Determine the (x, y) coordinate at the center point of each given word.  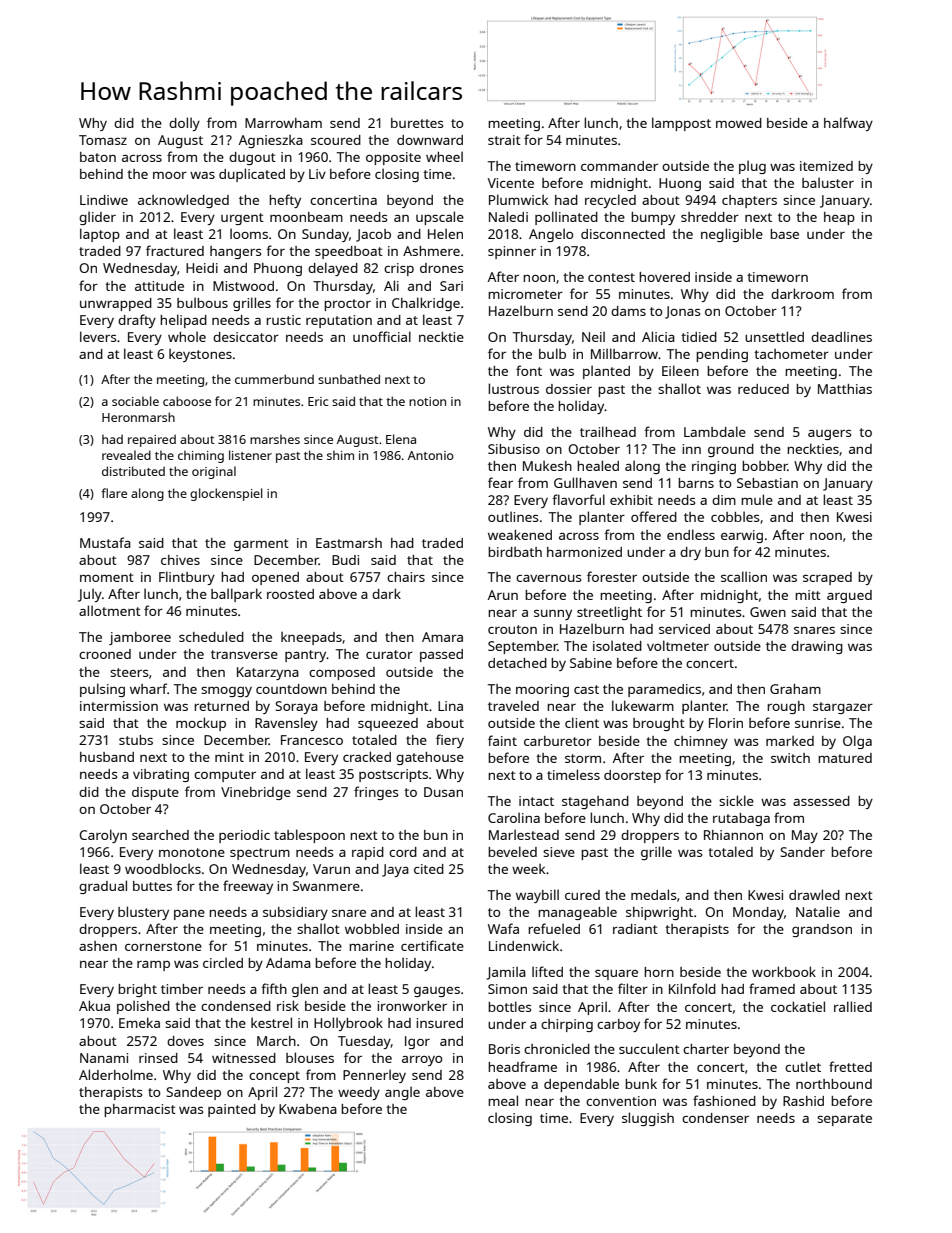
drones (441, 268)
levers (98, 336)
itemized (826, 166)
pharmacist (140, 1110)
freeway (248, 887)
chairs (406, 577)
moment (107, 577)
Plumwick (518, 199)
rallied (853, 1006)
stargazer (843, 708)
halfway (848, 124)
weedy (359, 1093)
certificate (432, 945)
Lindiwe (104, 200)
